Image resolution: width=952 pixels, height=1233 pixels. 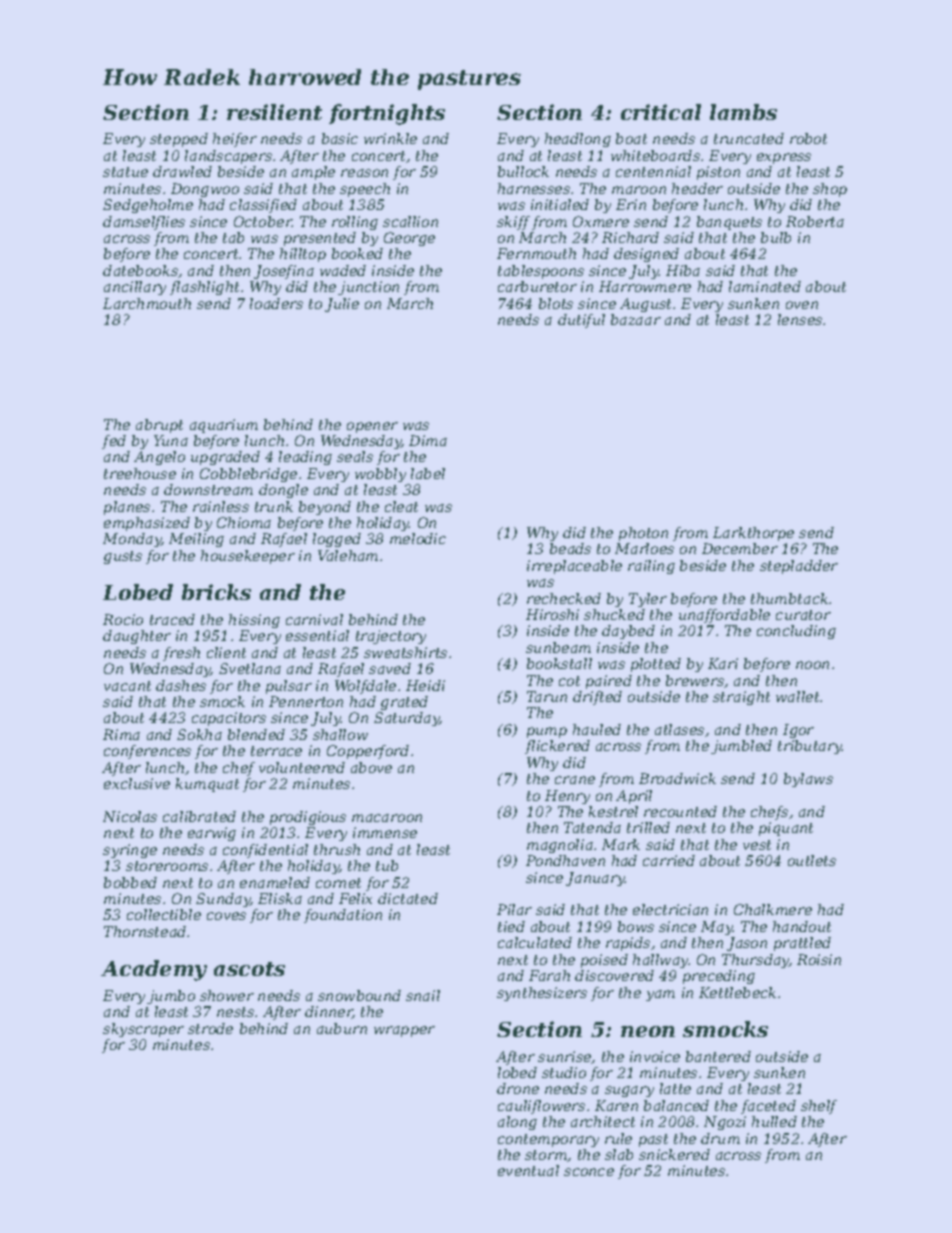 What do you see at coordinates (132, 540) in the page?
I see `Monday` at bounding box center [132, 540].
